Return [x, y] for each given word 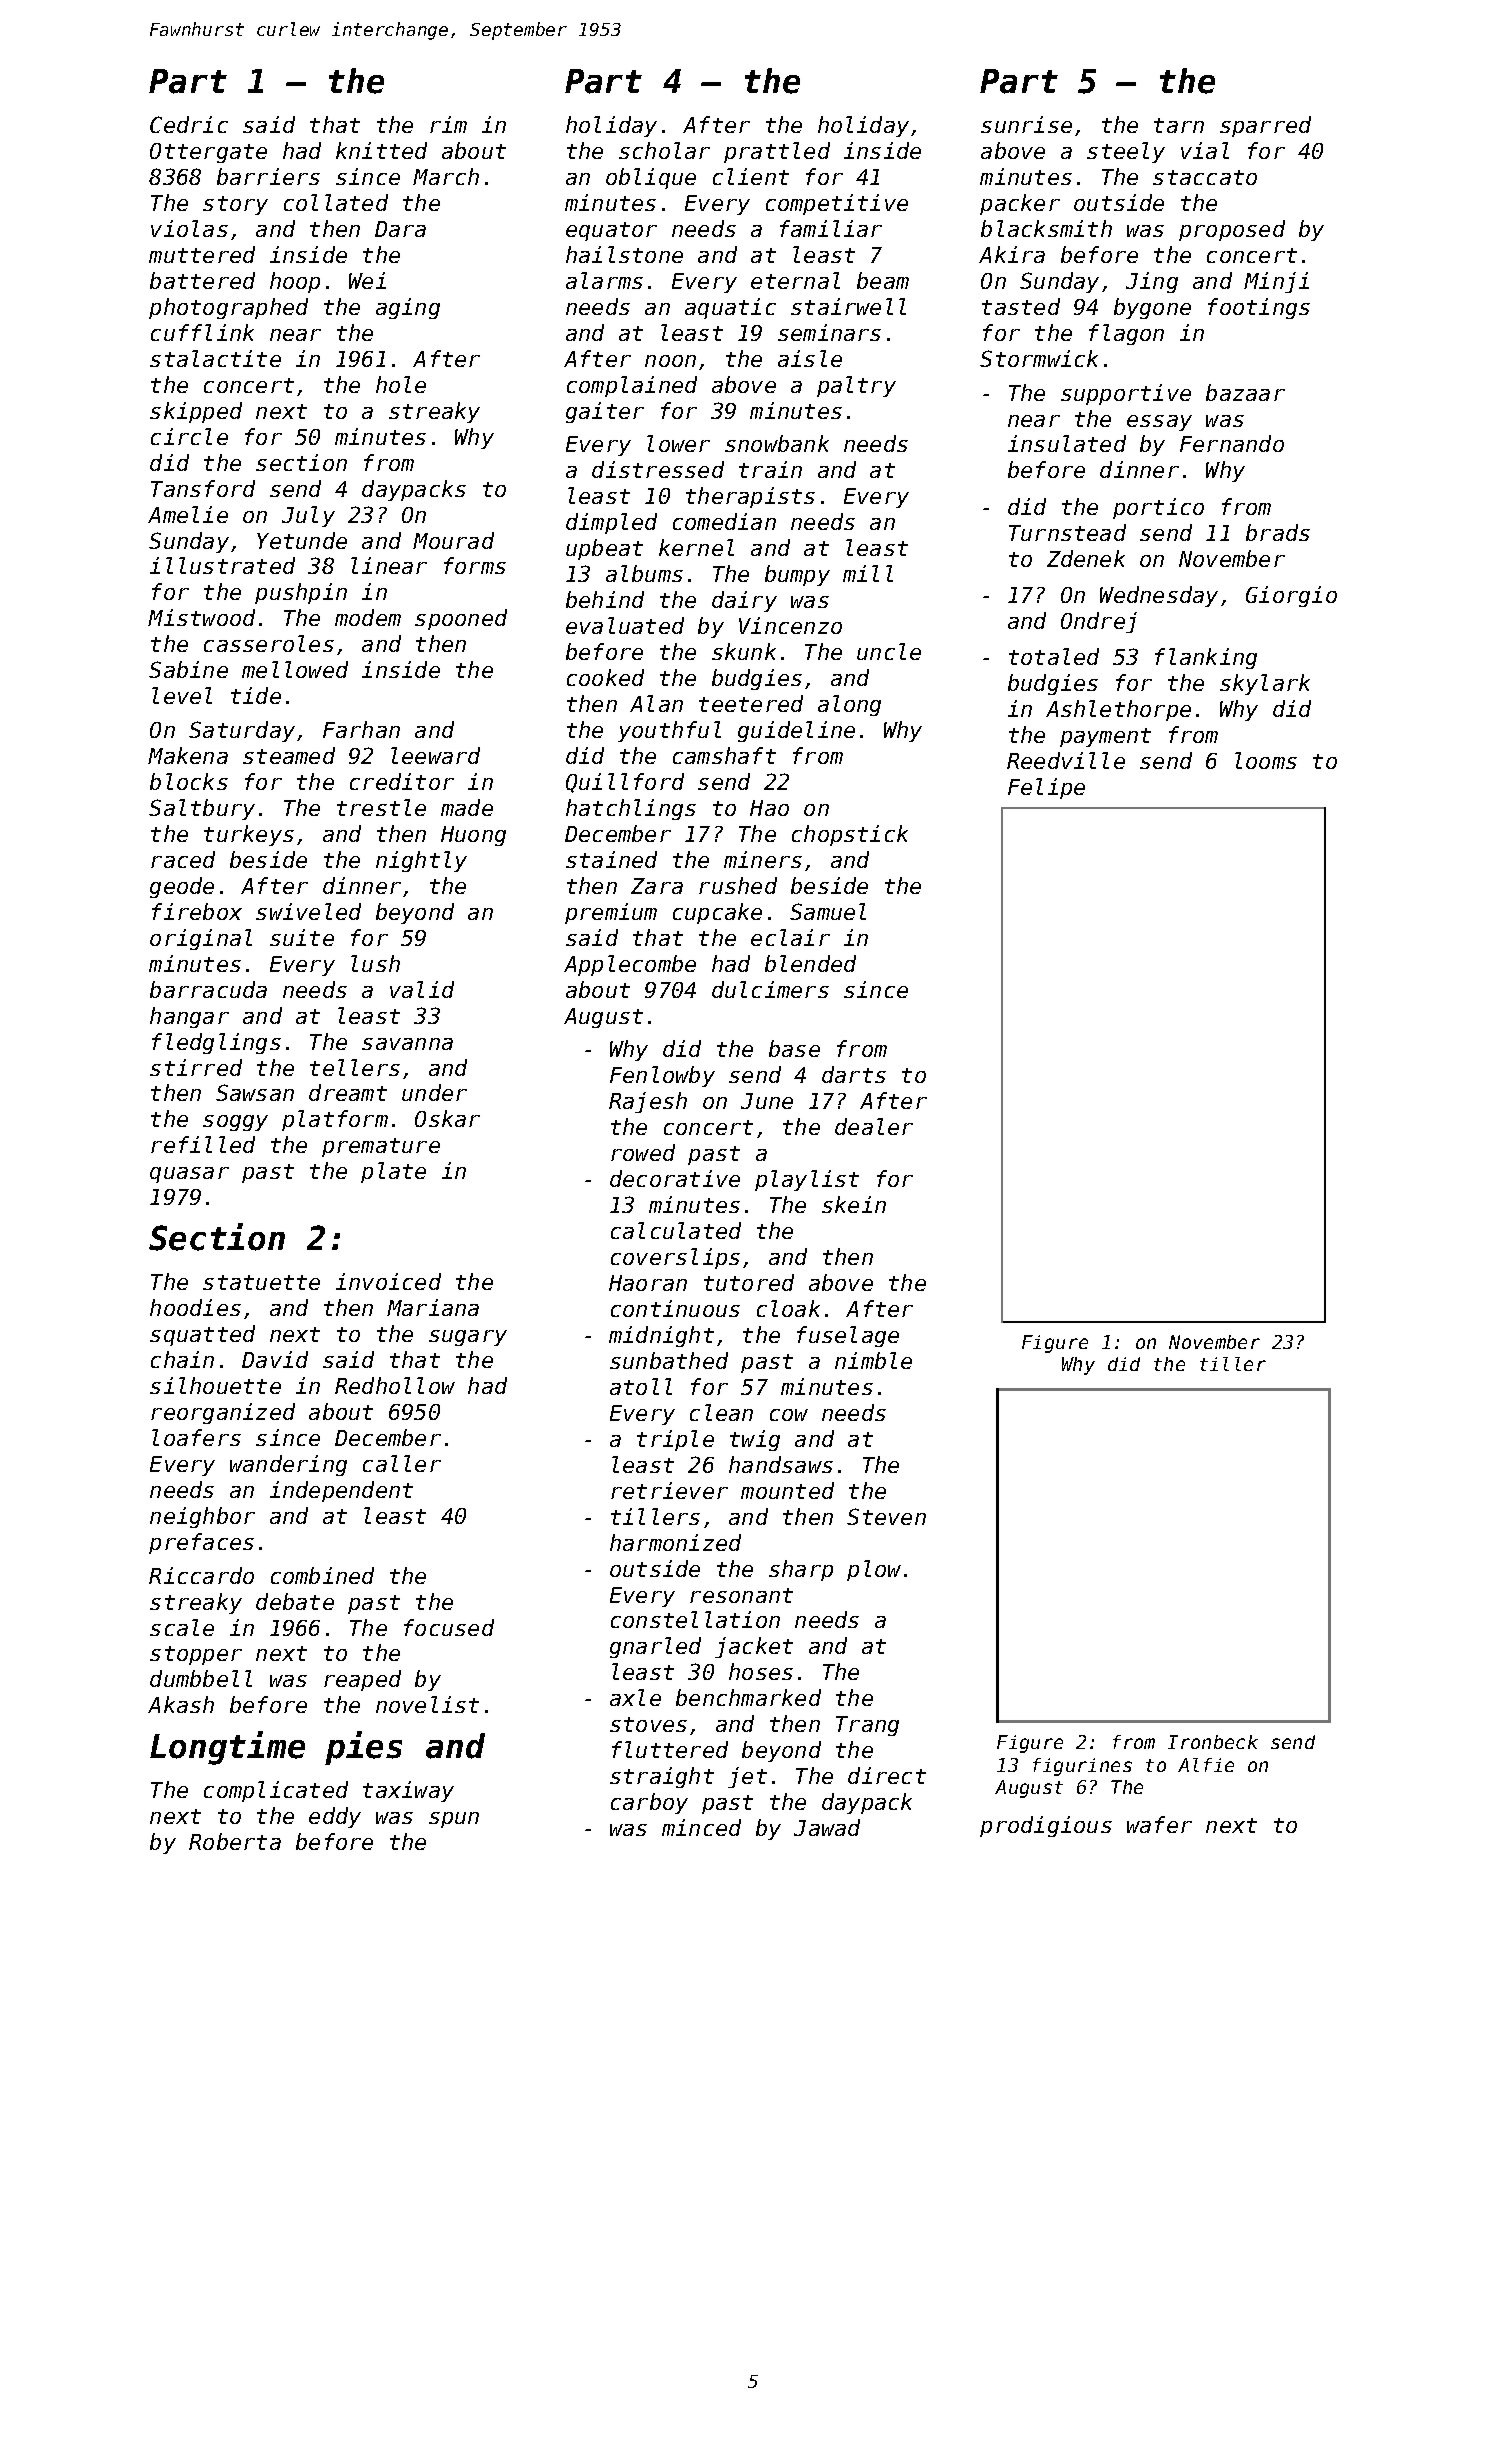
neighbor [202, 1517]
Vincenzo [790, 625]
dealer [874, 1126]
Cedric [189, 124]
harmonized [675, 1542]
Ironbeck [1213, 1742]
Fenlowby [662, 1076]
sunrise [1026, 124]
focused [449, 1627]
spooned [461, 619]
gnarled [655, 1647]
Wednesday [1159, 596]
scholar [664, 150]
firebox [197, 911]
